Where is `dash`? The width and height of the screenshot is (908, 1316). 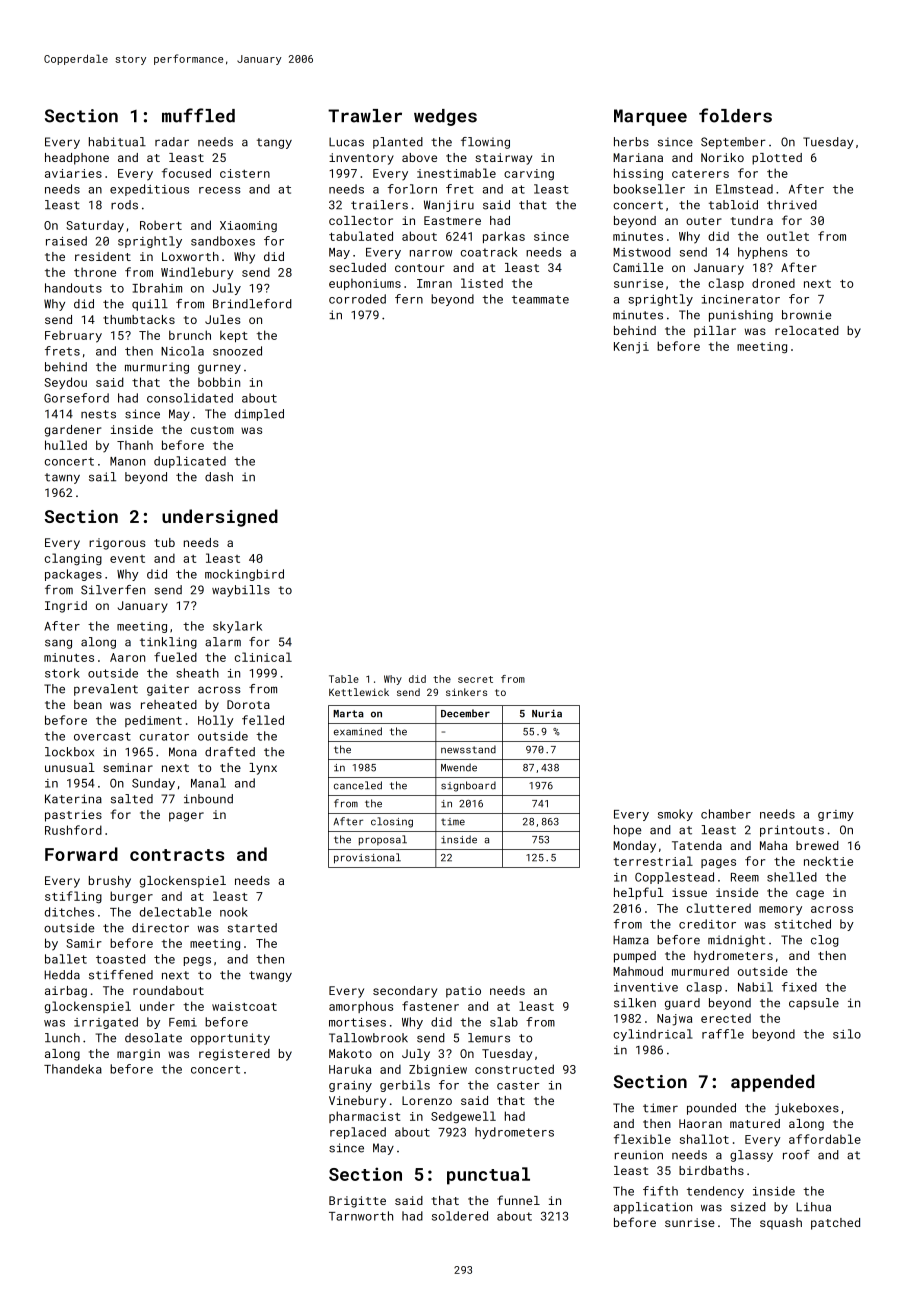
dash is located at coordinates (219, 477).
